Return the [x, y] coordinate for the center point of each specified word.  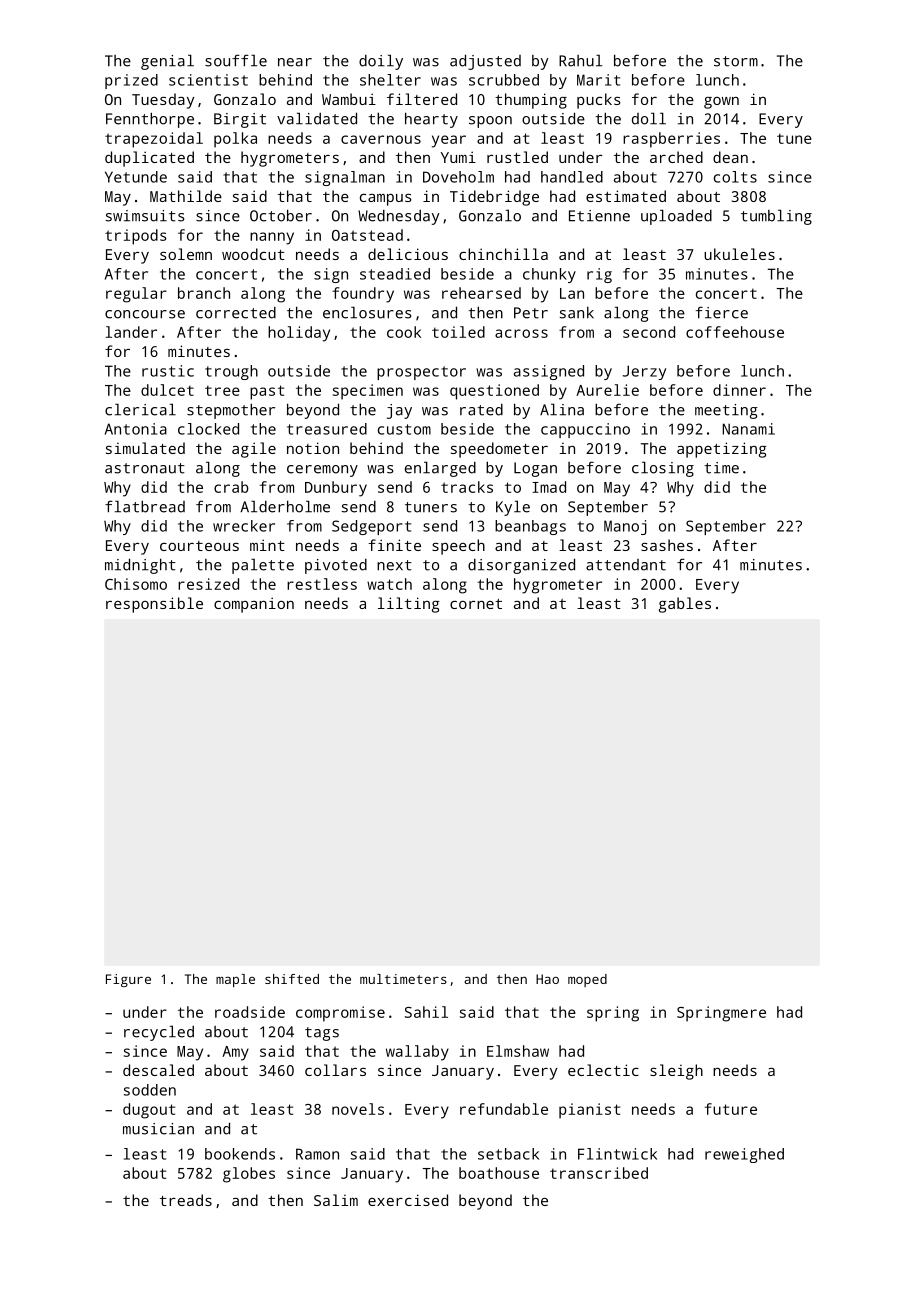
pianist [589, 1111]
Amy [235, 1053]
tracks [467, 487]
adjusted [485, 62]
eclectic [603, 1070]
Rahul [581, 60]
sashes [667, 545]
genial [167, 62]
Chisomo [136, 584]
